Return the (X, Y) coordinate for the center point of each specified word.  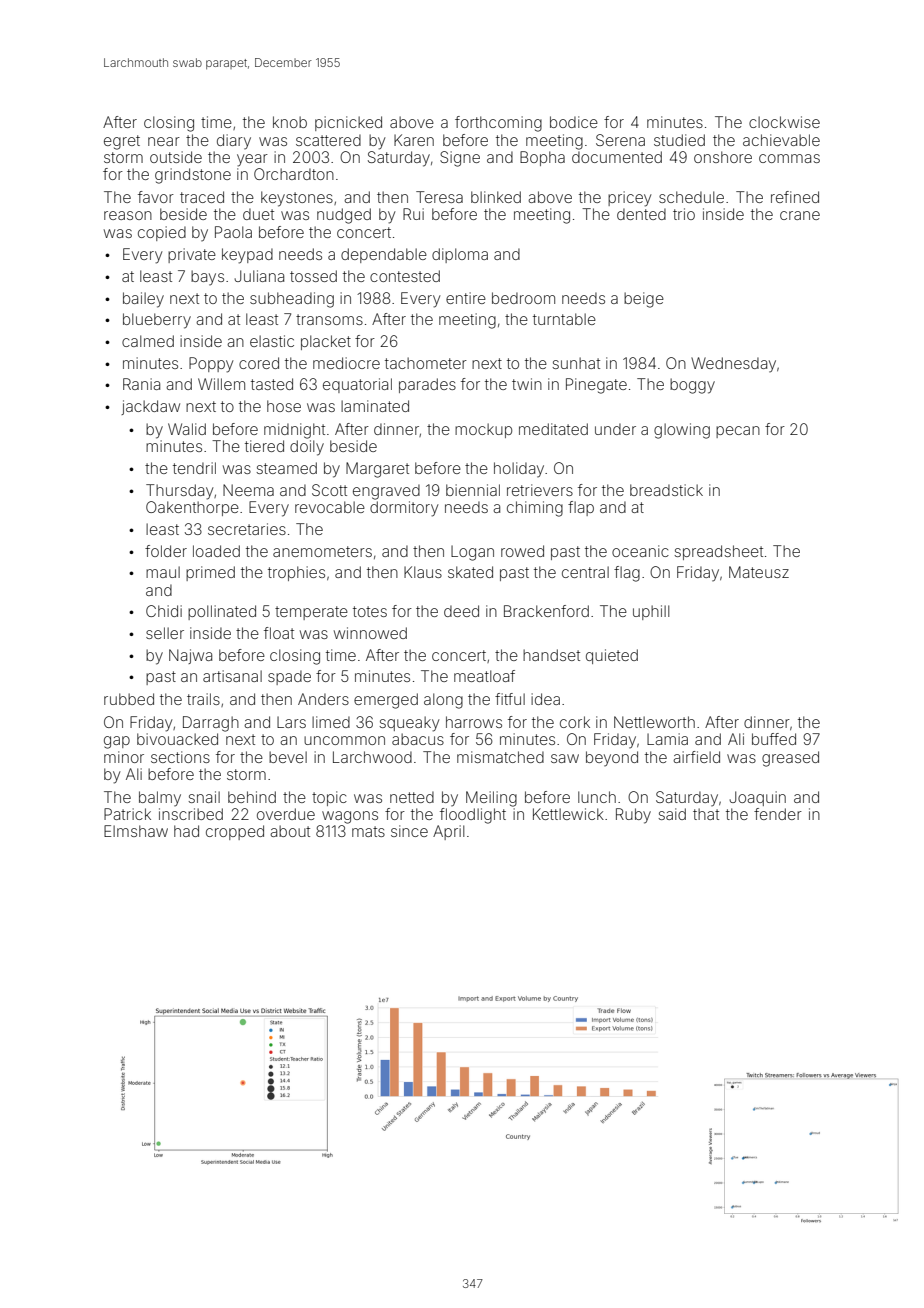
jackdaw (150, 407)
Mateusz (759, 572)
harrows (474, 722)
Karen (414, 140)
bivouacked (177, 739)
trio (684, 214)
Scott (329, 490)
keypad (247, 256)
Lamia (667, 739)
